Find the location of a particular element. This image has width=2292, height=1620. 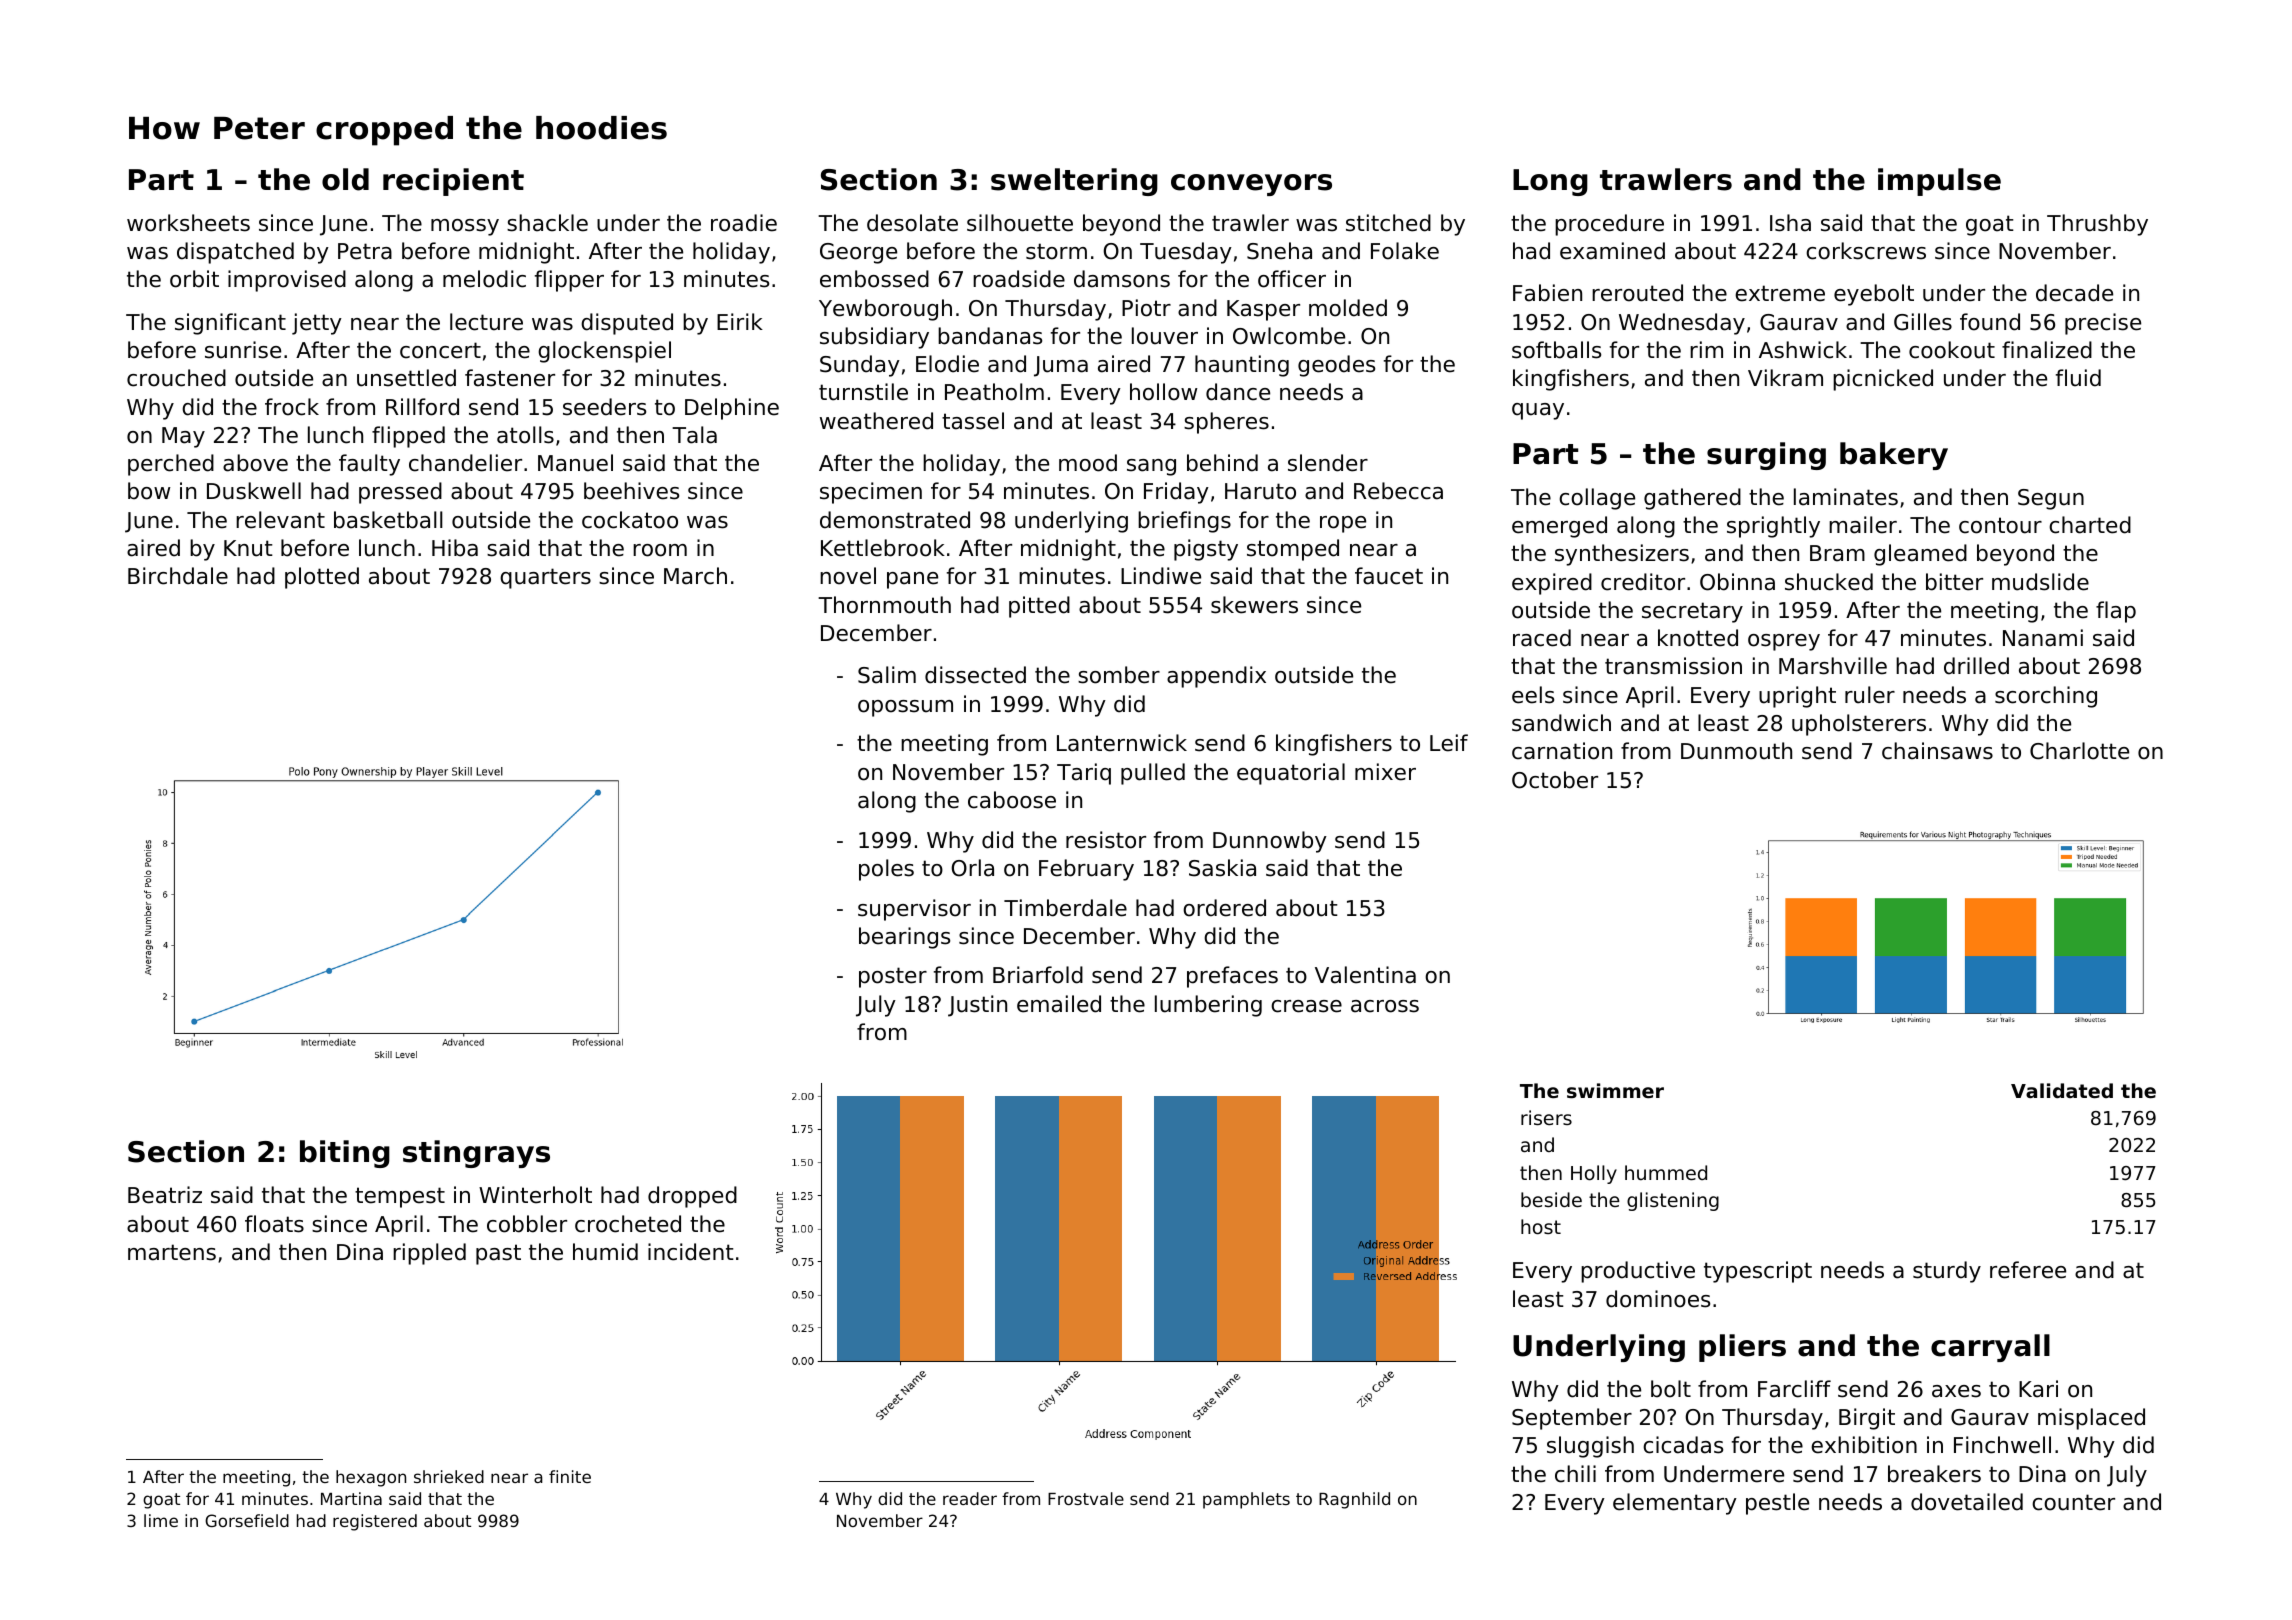

pigsty is located at coordinates (1206, 550).
